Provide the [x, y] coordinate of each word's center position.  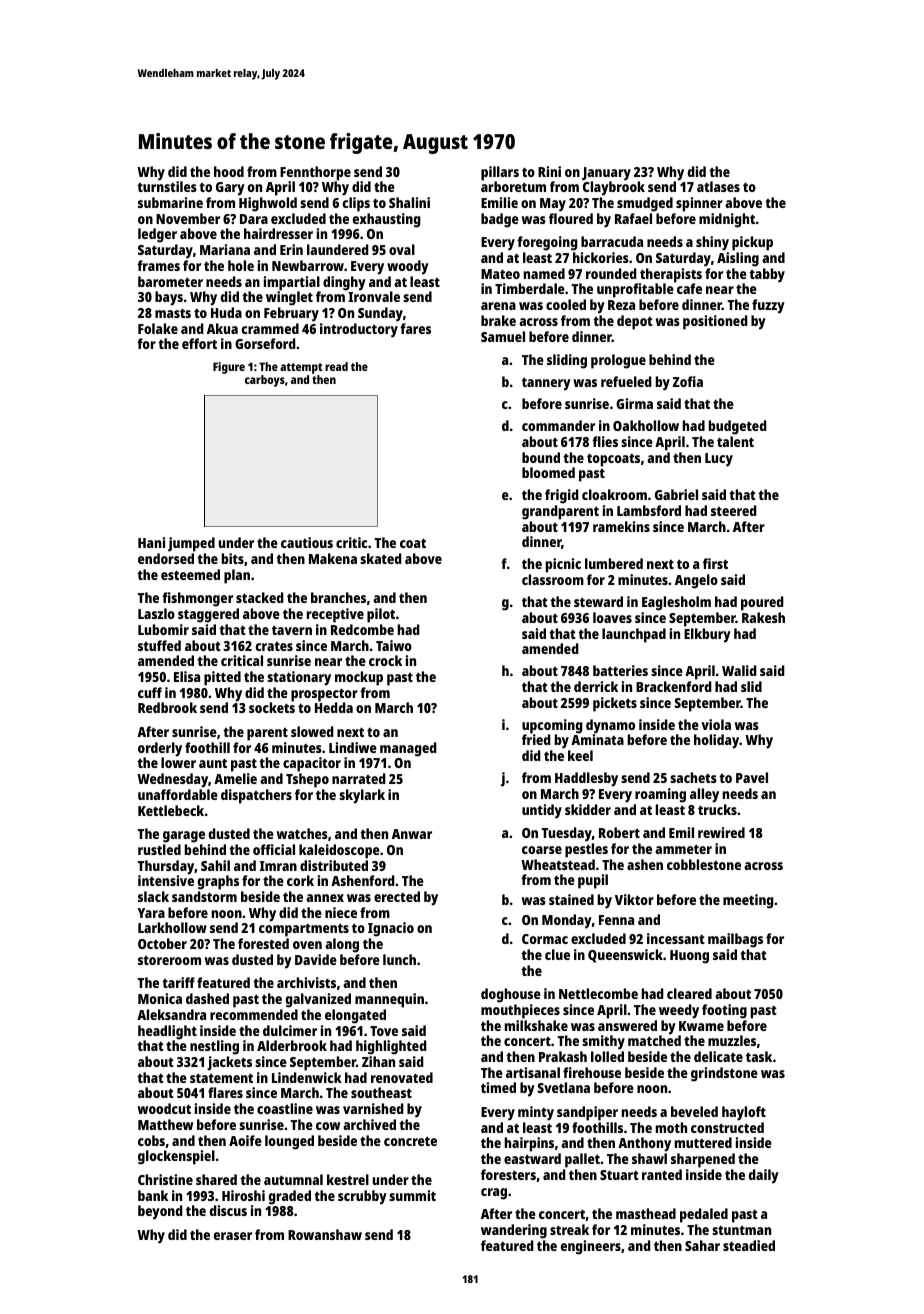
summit [412, 1195]
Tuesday [567, 834]
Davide [316, 959]
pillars [500, 173]
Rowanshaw [325, 1234]
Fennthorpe [315, 173]
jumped [191, 544]
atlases [718, 186]
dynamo [610, 726]
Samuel [503, 336]
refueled [626, 381]
